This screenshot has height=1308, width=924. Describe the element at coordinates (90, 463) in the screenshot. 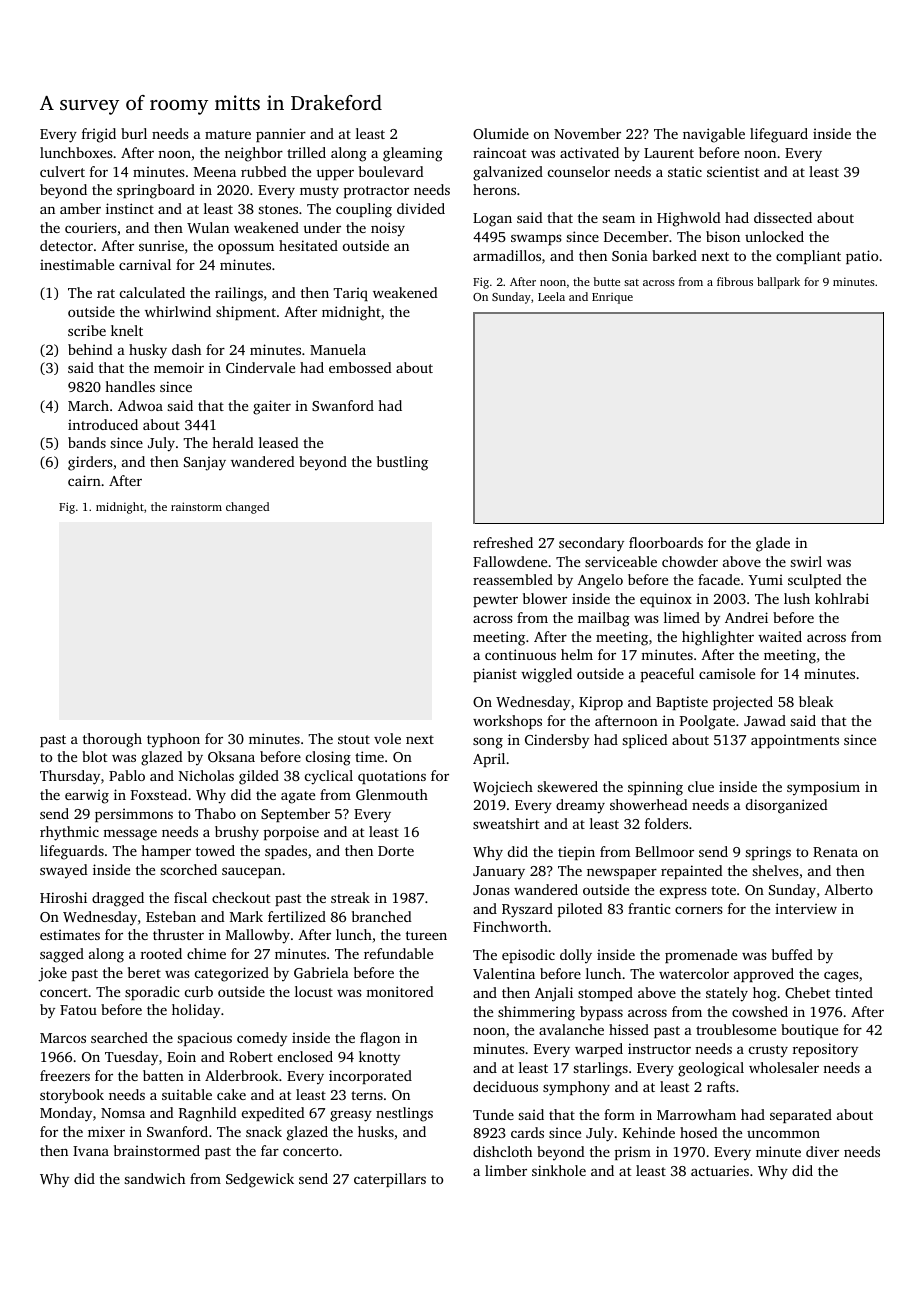

I see `girders` at that location.
